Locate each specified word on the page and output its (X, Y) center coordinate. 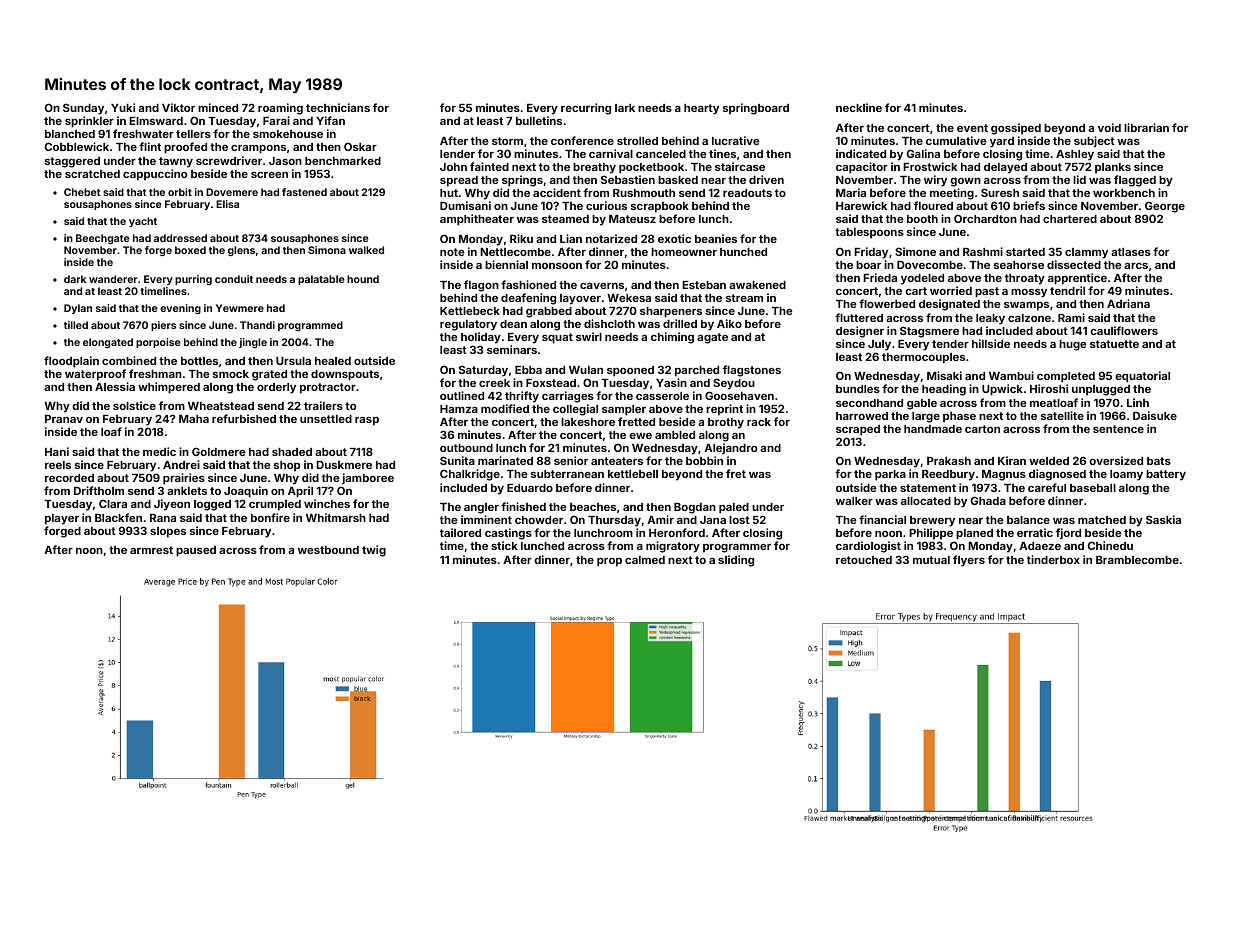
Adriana (1128, 303)
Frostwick (930, 166)
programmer (737, 548)
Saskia (1163, 519)
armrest (151, 550)
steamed (565, 219)
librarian (1146, 127)
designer (860, 332)
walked (366, 250)
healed (333, 361)
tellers (193, 134)
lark (625, 108)
